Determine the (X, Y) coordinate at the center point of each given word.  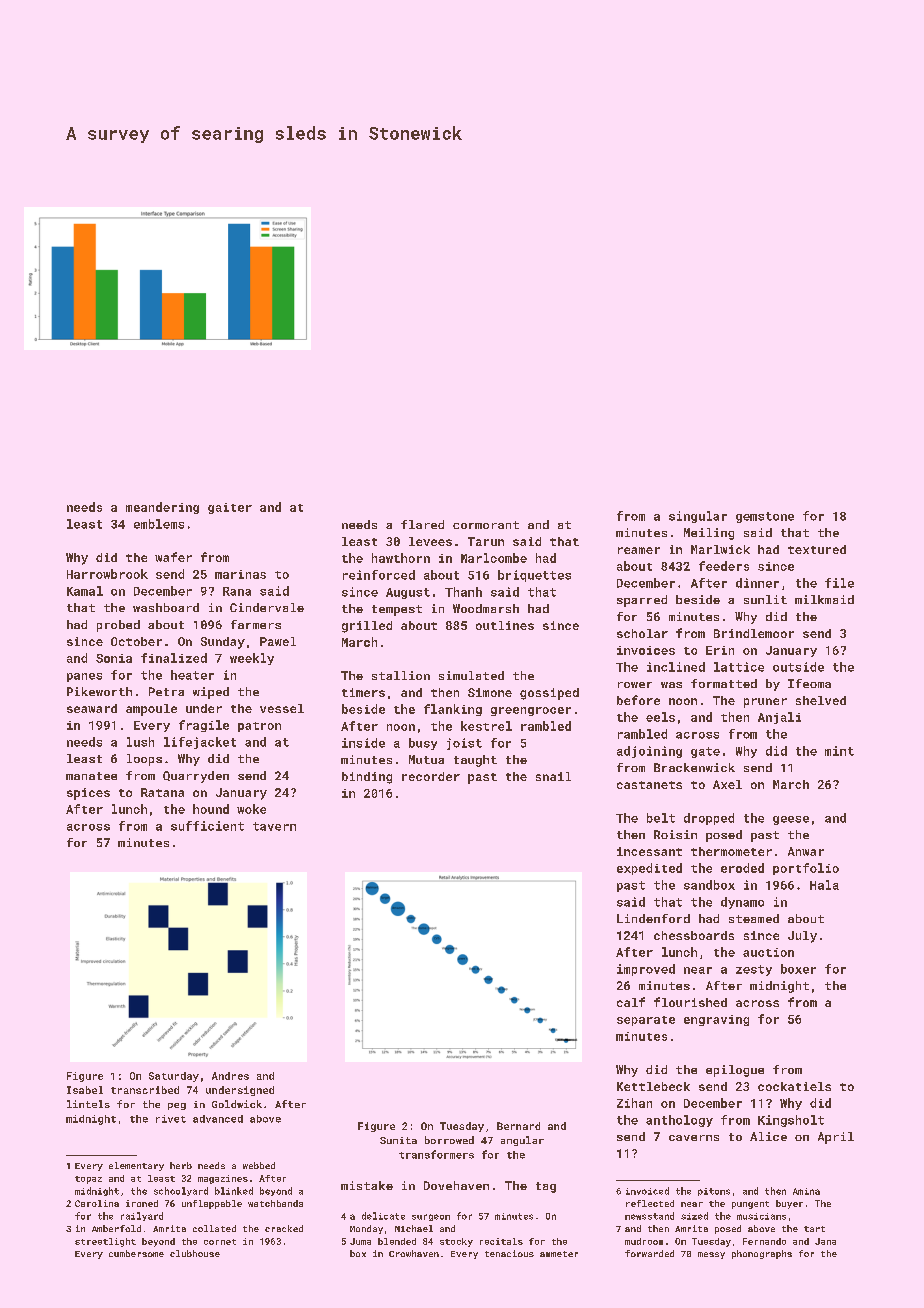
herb (181, 1165)
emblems (159, 524)
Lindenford (653, 918)
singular (698, 517)
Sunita (398, 1140)
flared (422, 524)
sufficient (207, 826)
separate (646, 1021)
